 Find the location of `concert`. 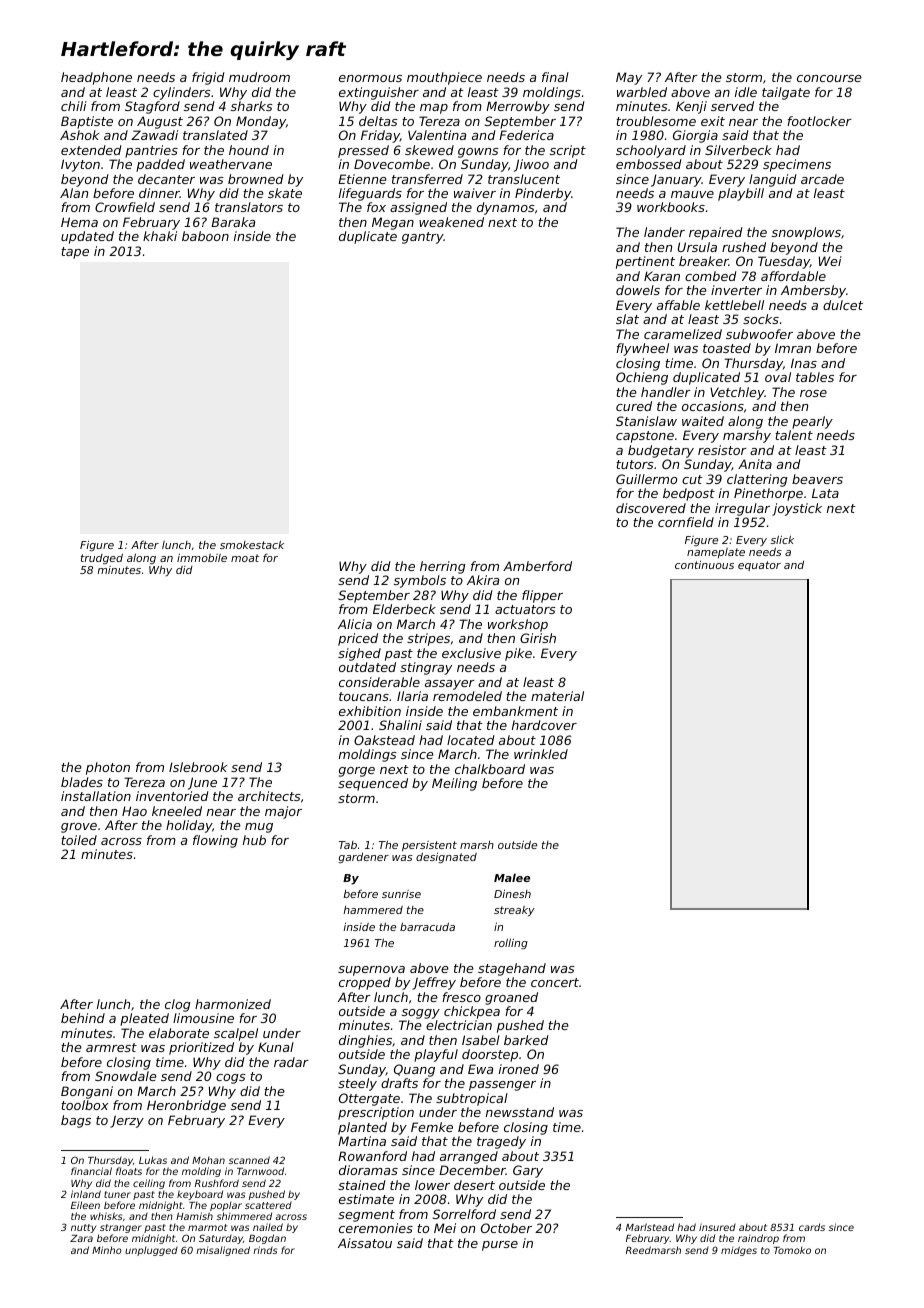

concert is located at coordinates (555, 982).
